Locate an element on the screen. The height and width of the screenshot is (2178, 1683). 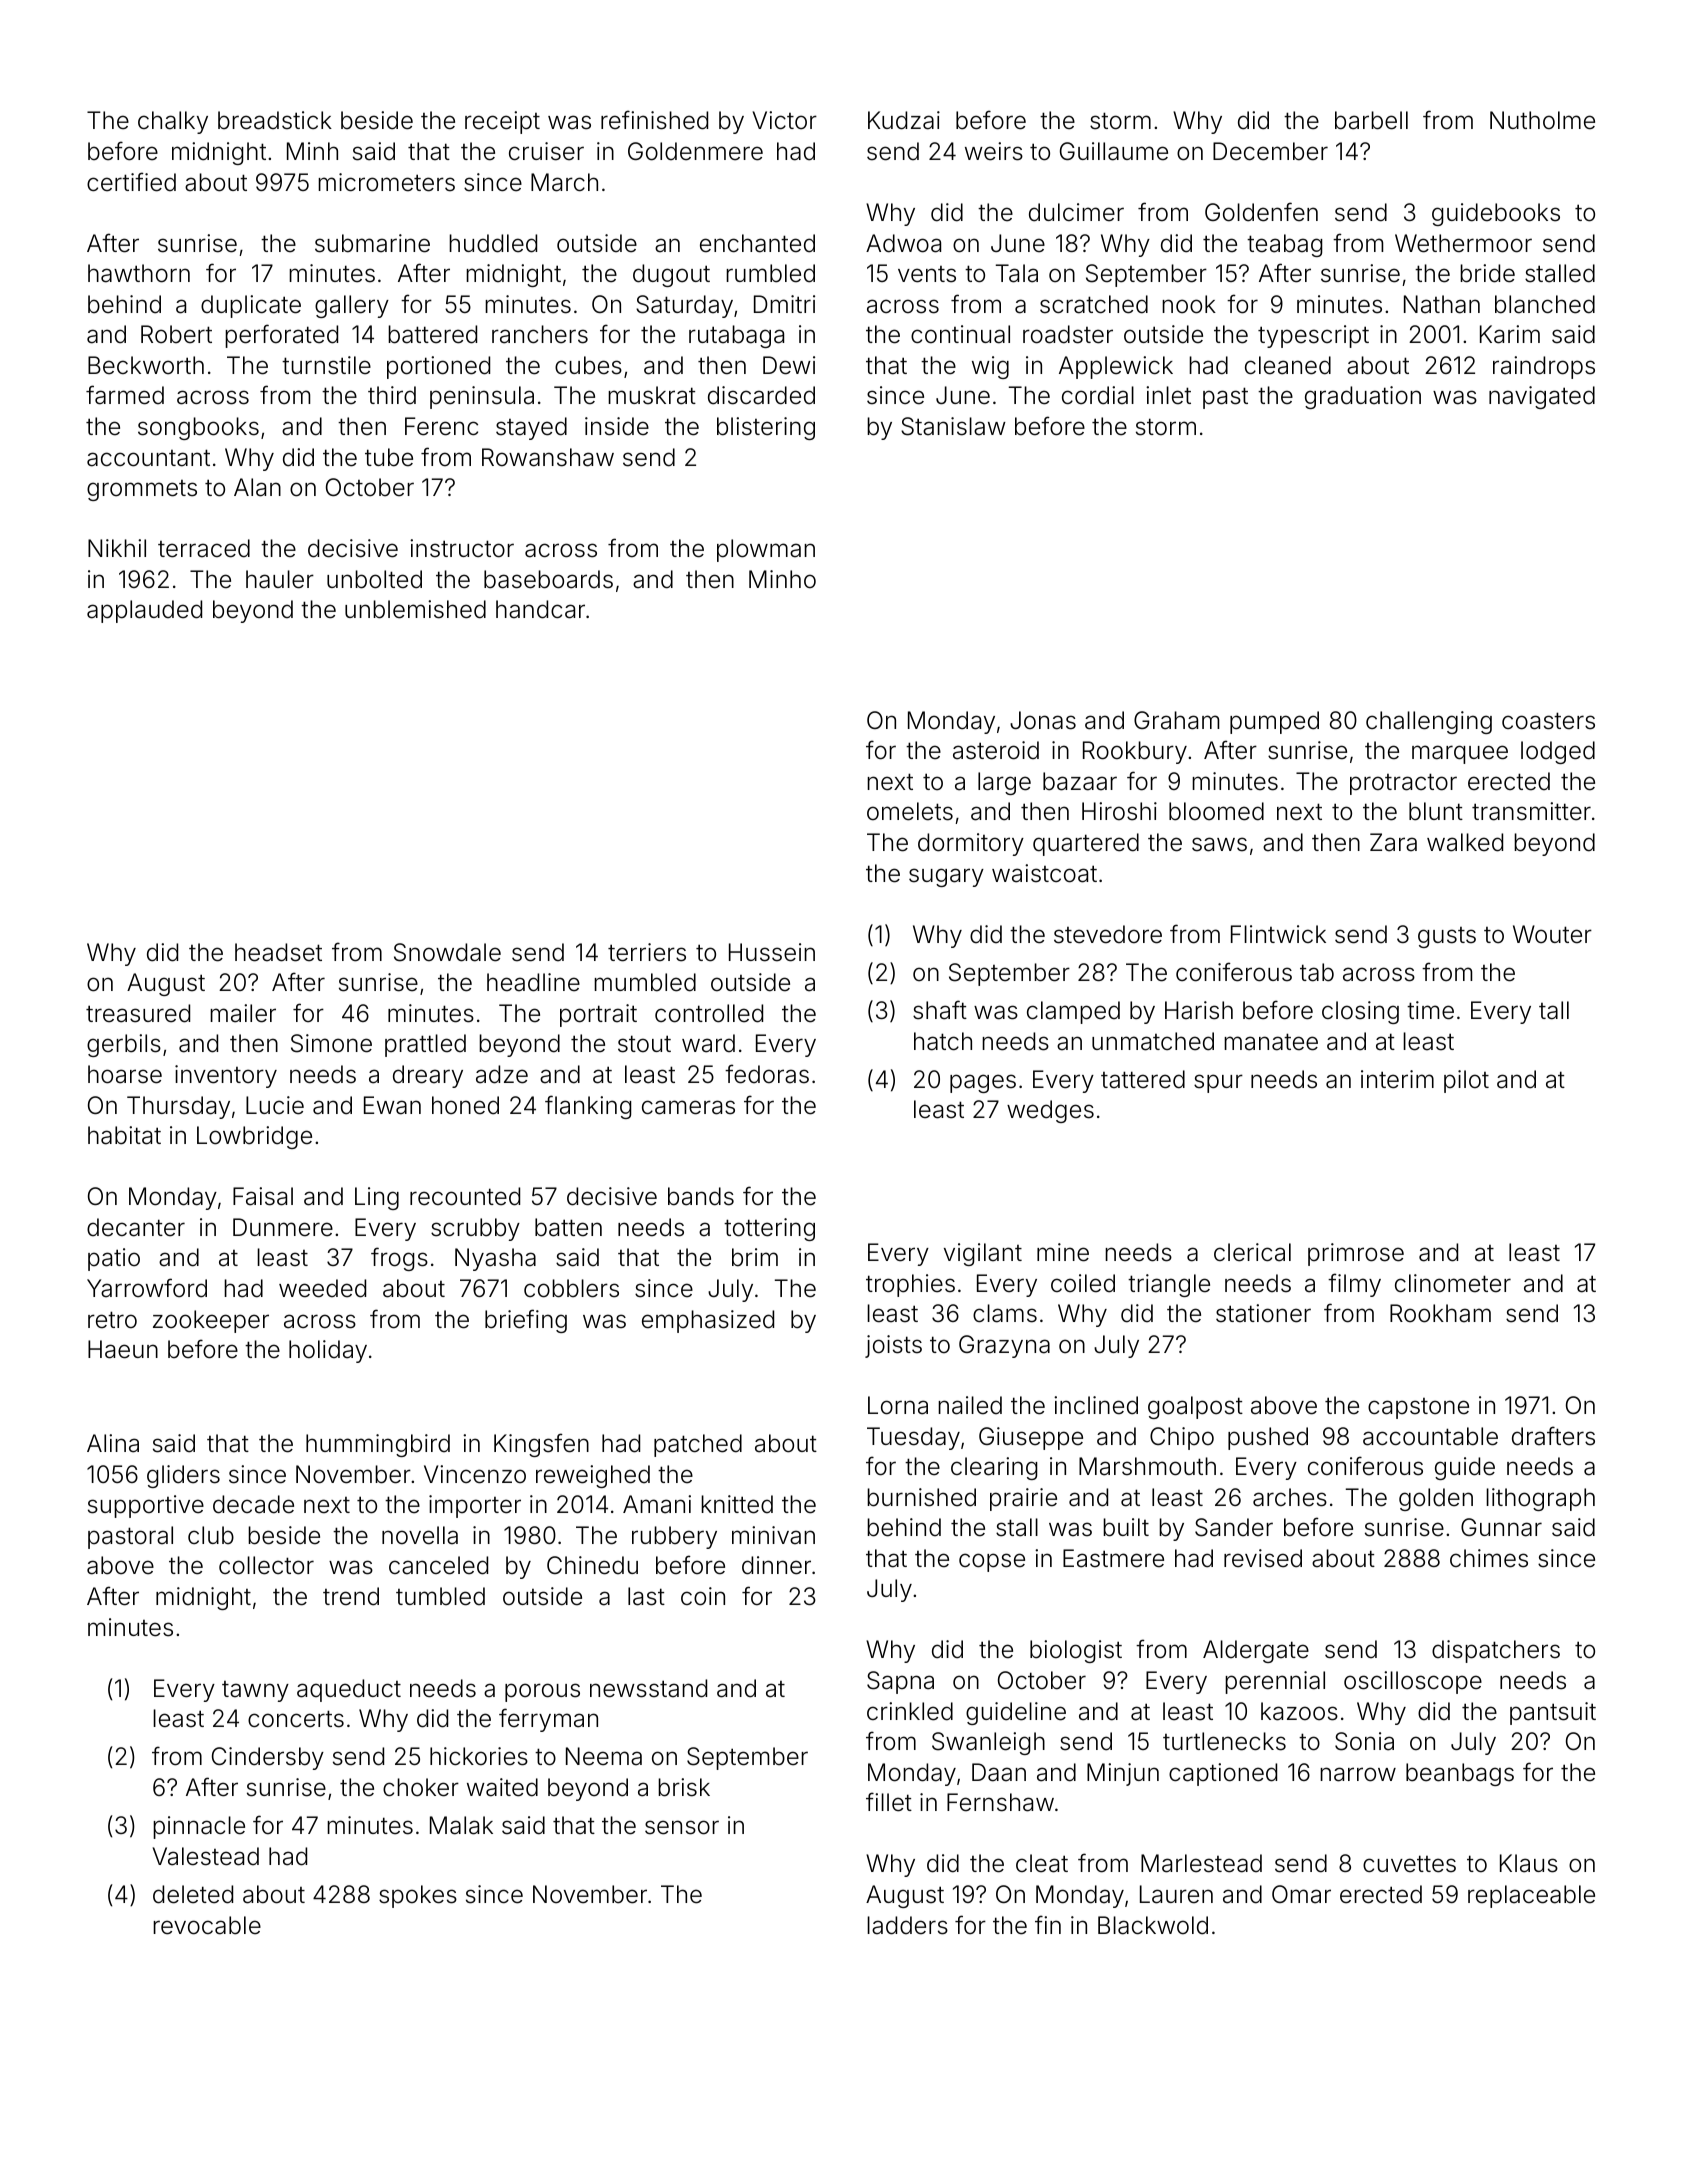
battered is located at coordinates (432, 334).
